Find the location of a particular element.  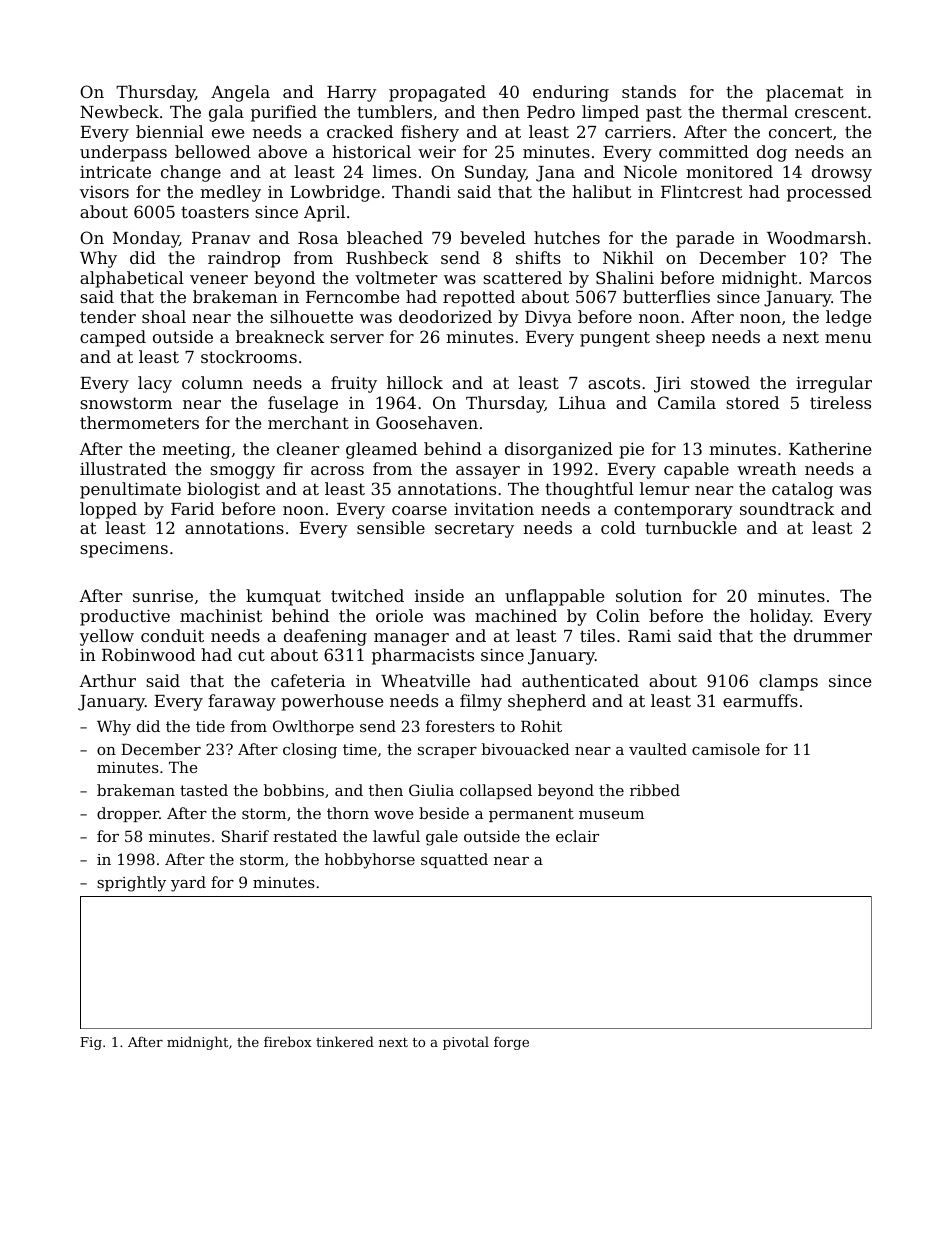

cut is located at coordinates (251, 655).
